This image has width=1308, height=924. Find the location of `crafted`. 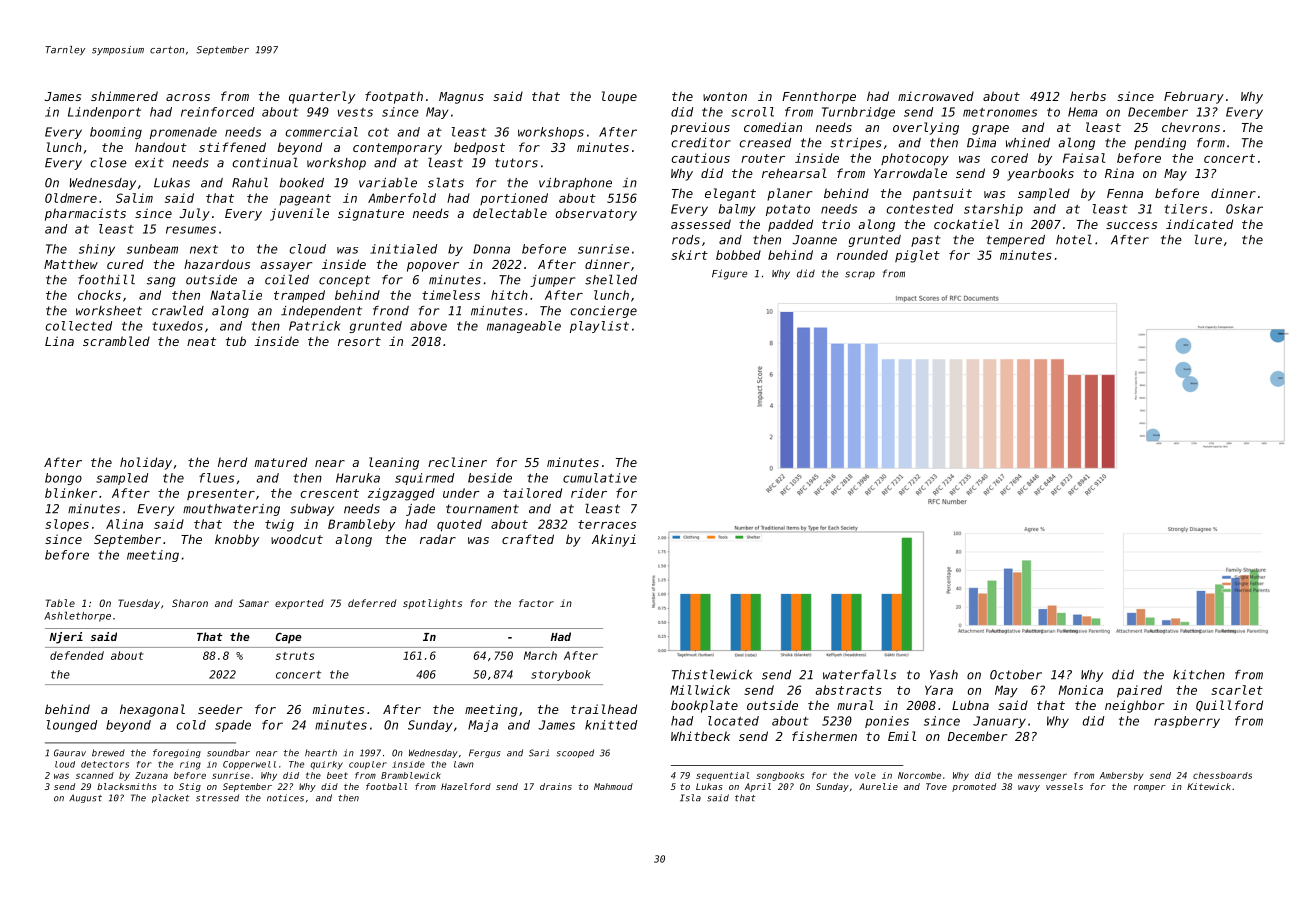

crafted is located at coordinates (528, 539).
